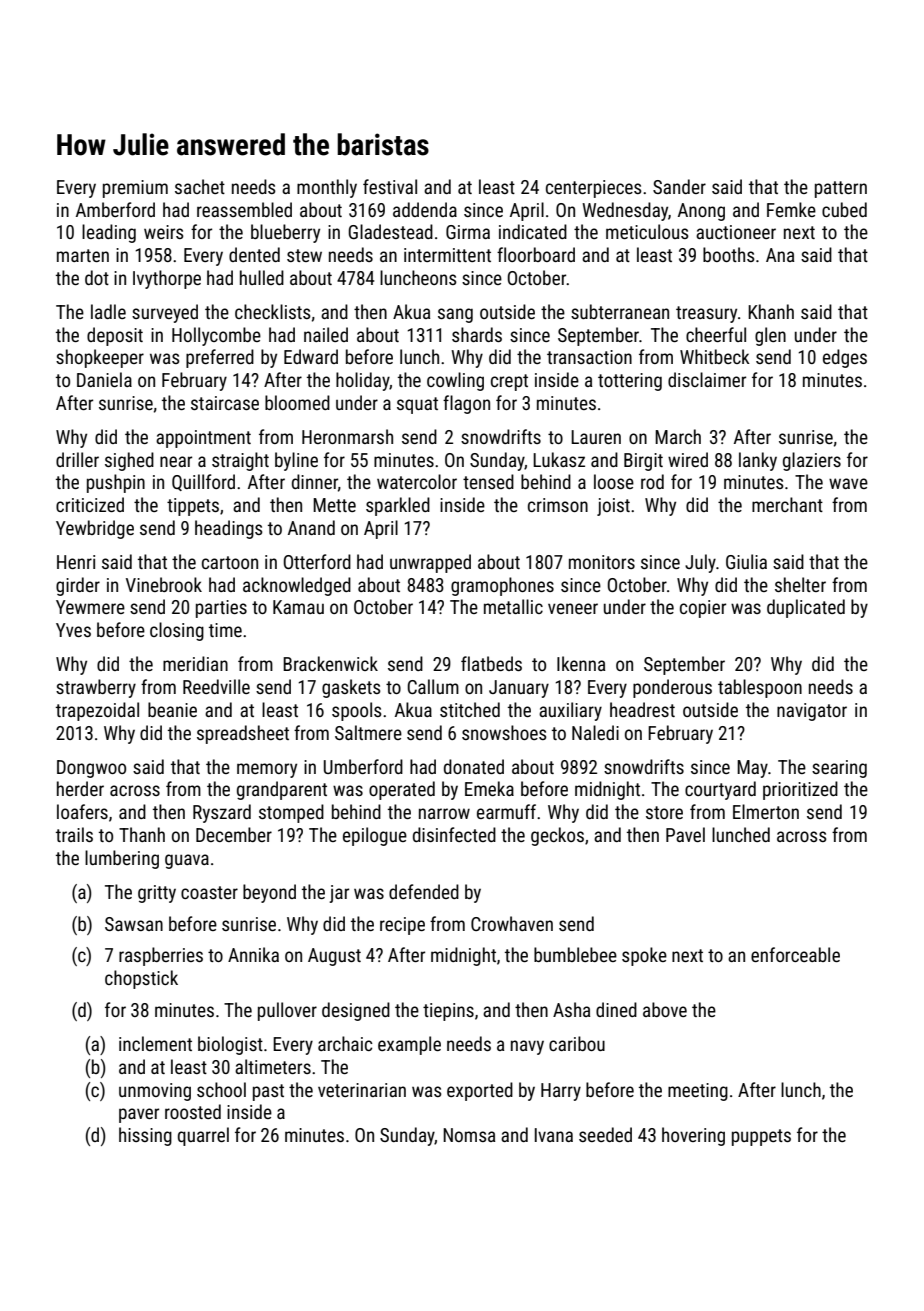  What do you see at coordinates (76, 562) in the screenshot?
I see `Henri` at bounding box center [76, 562].
